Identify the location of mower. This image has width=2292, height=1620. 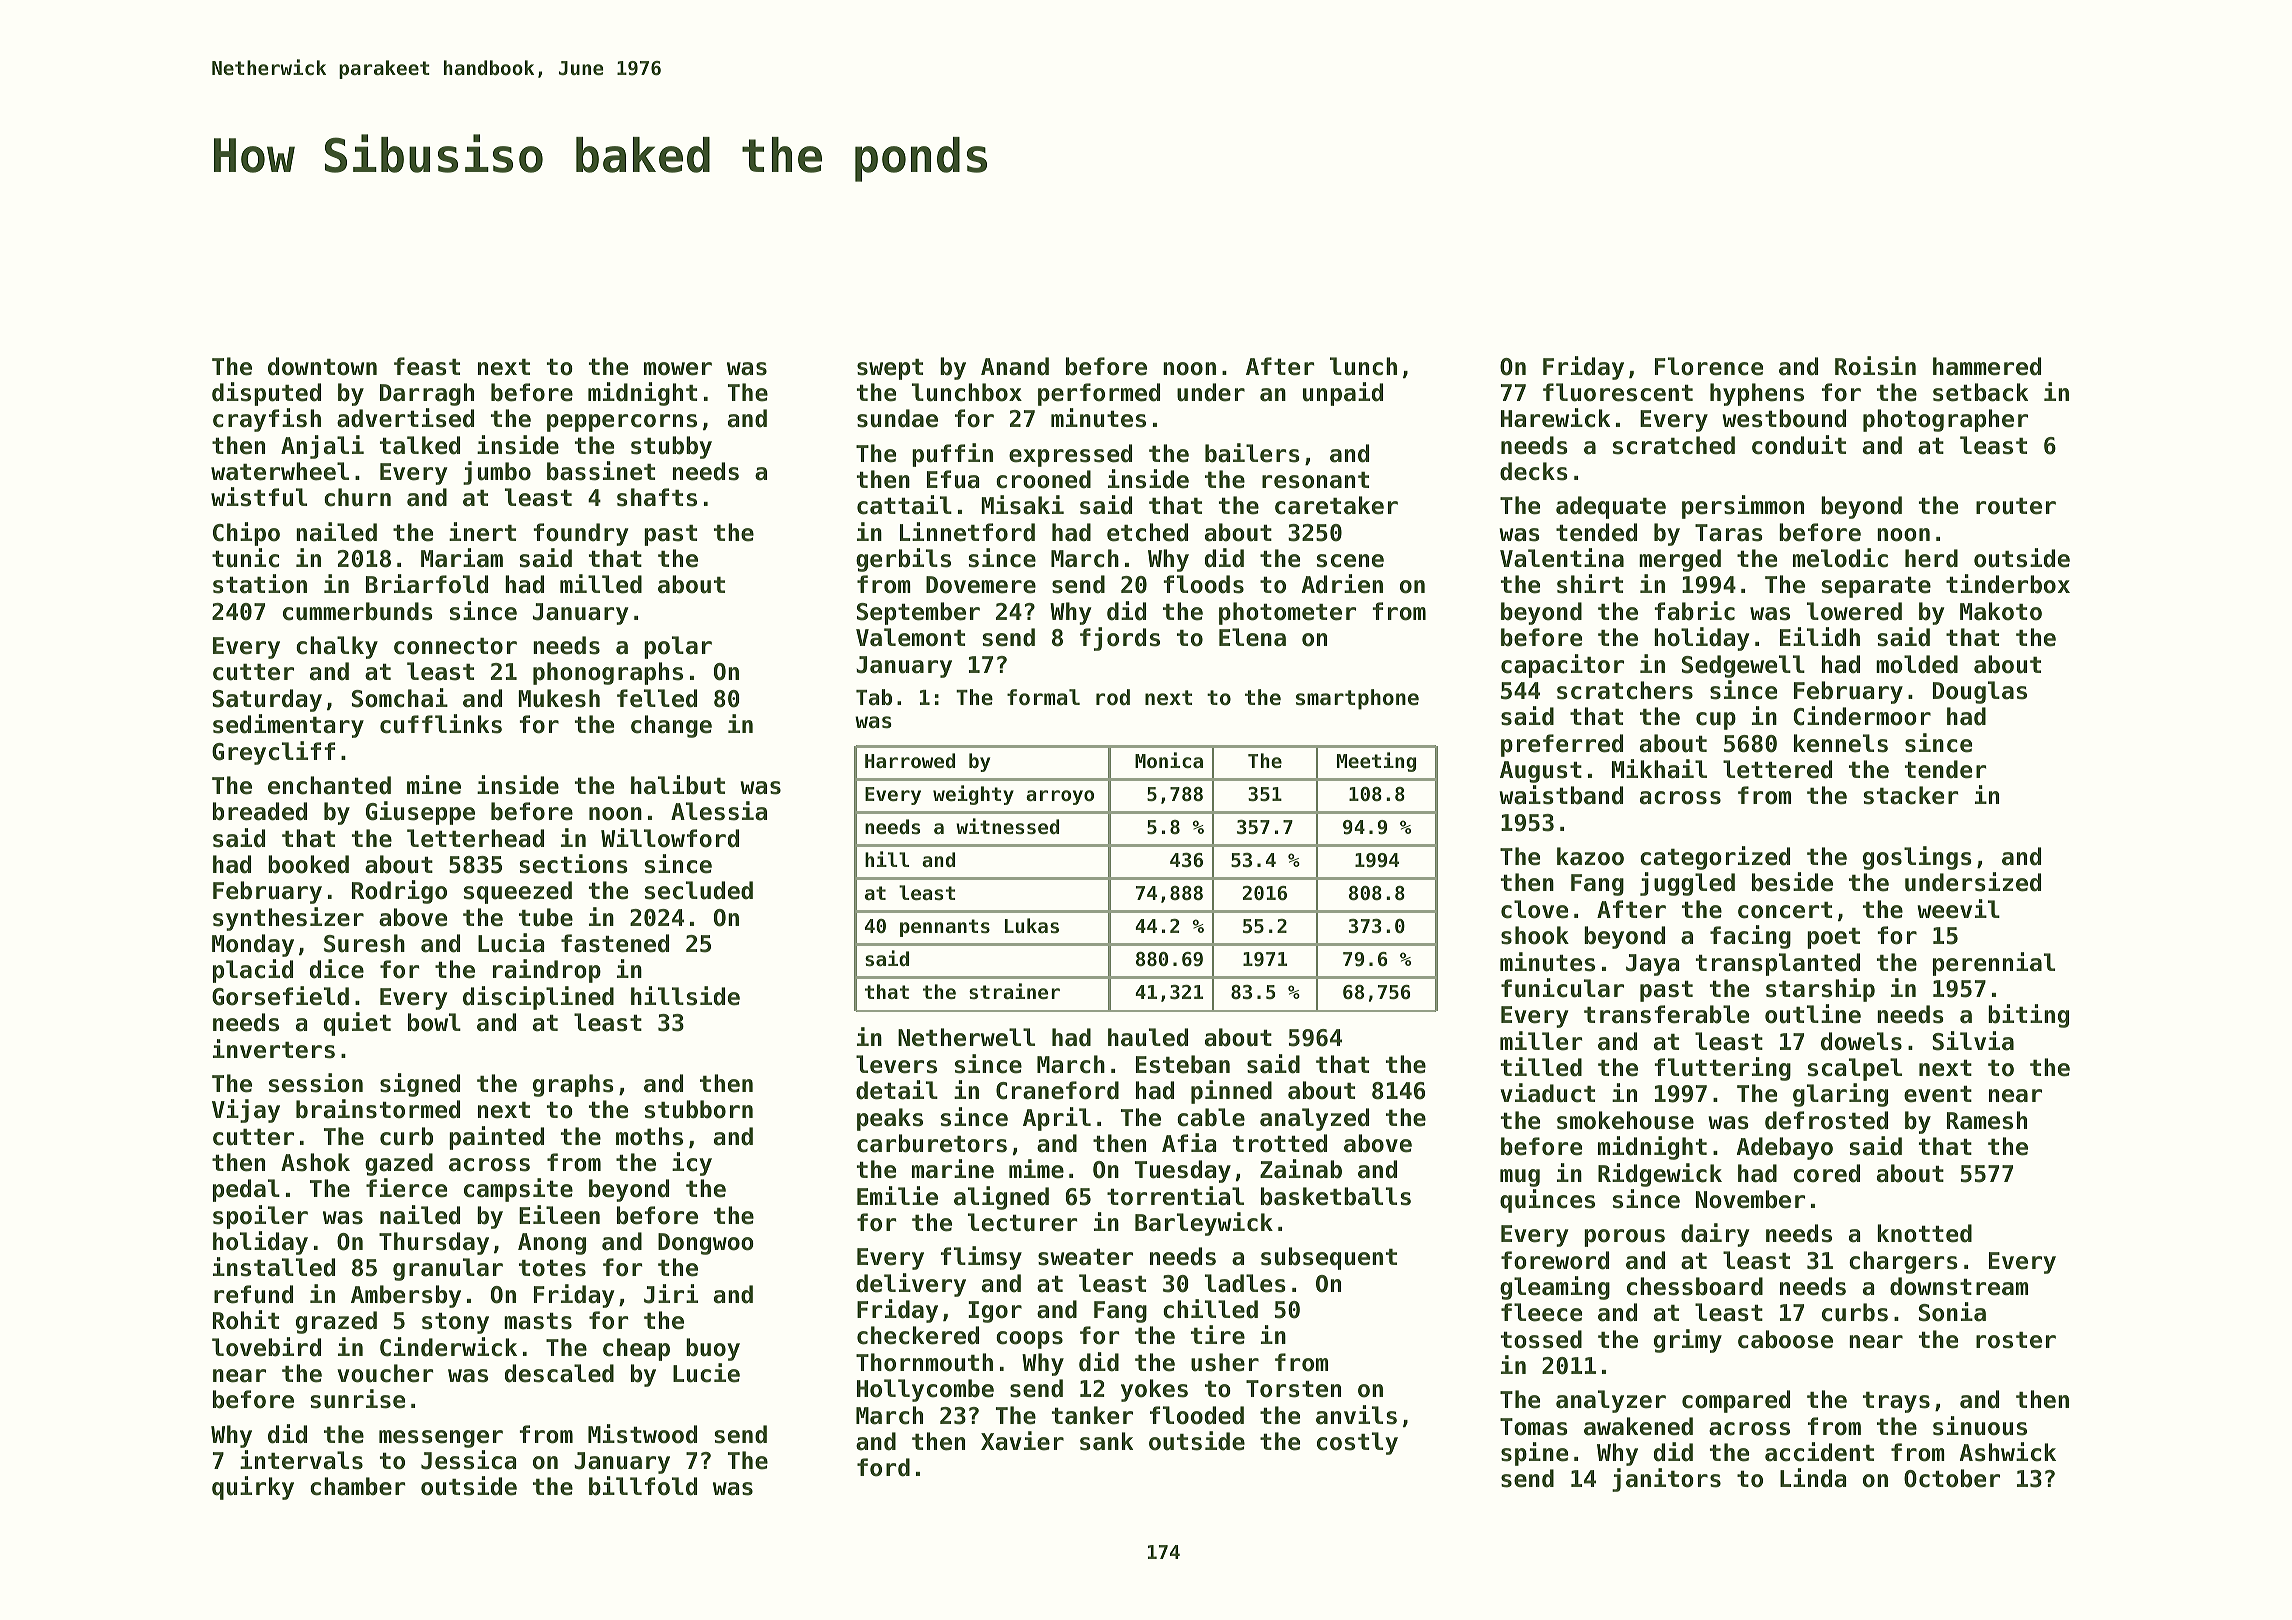
(678, 369).
